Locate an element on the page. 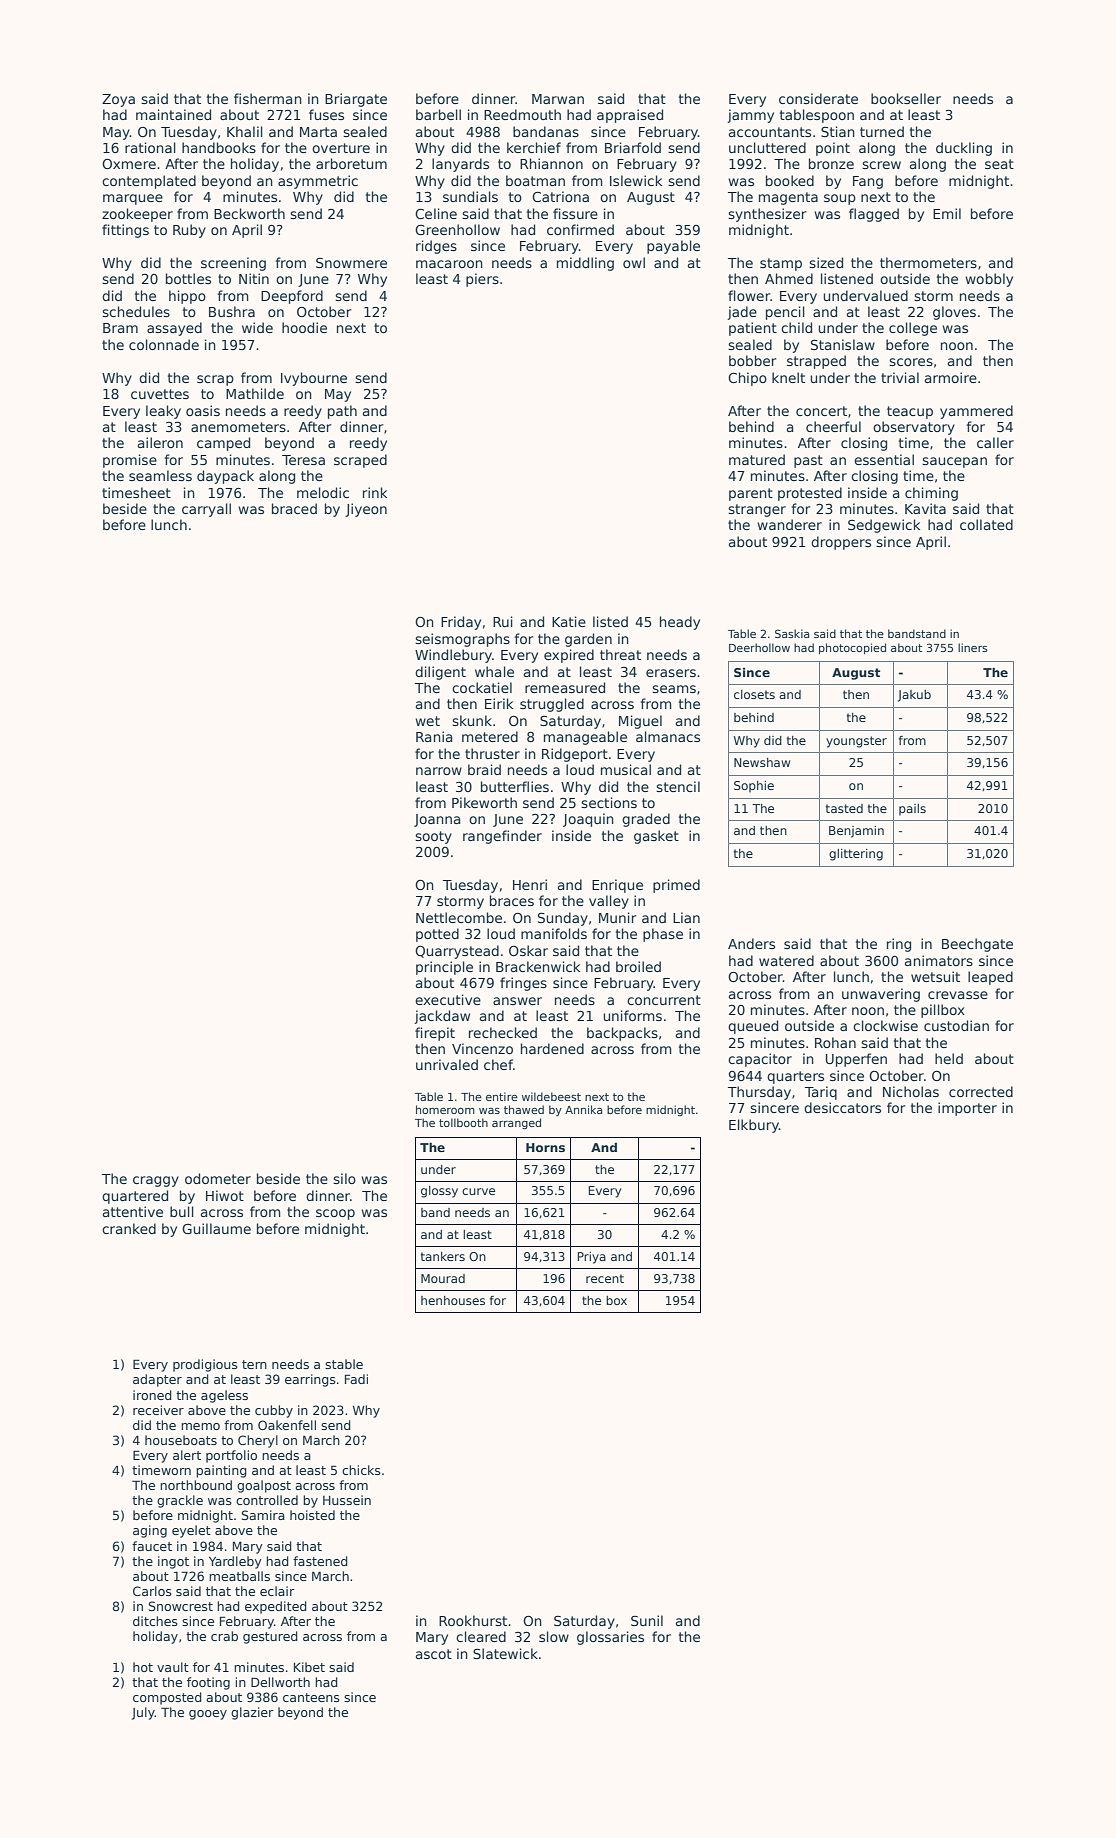 The width and height of the image is (1116, 1838). recent is located at coordinates (605, 1278).
